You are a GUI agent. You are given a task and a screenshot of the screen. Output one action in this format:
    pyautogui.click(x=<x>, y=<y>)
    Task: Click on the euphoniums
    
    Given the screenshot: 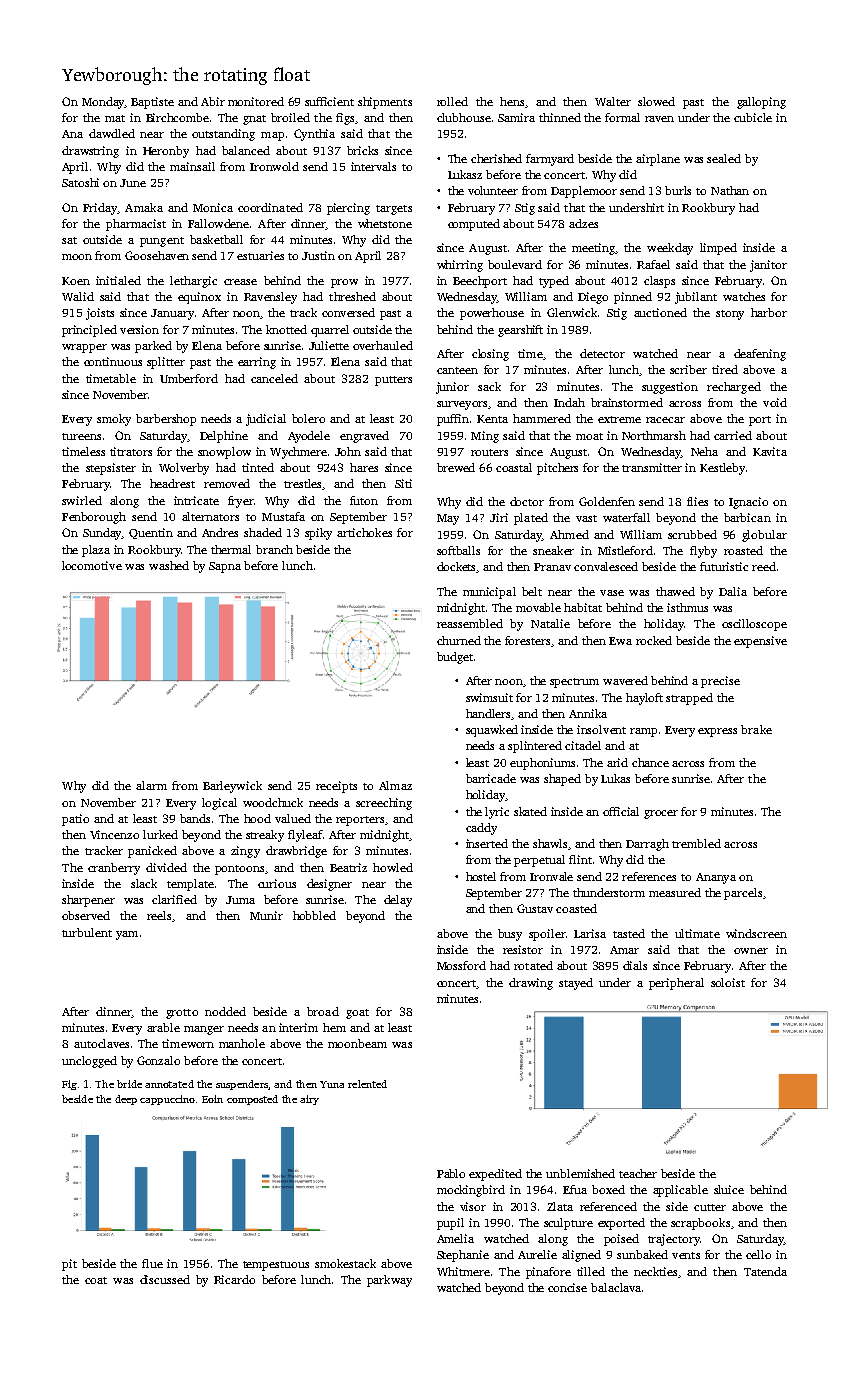 What is the action you would take?
    pyautogui.click(x=542, y=764)
